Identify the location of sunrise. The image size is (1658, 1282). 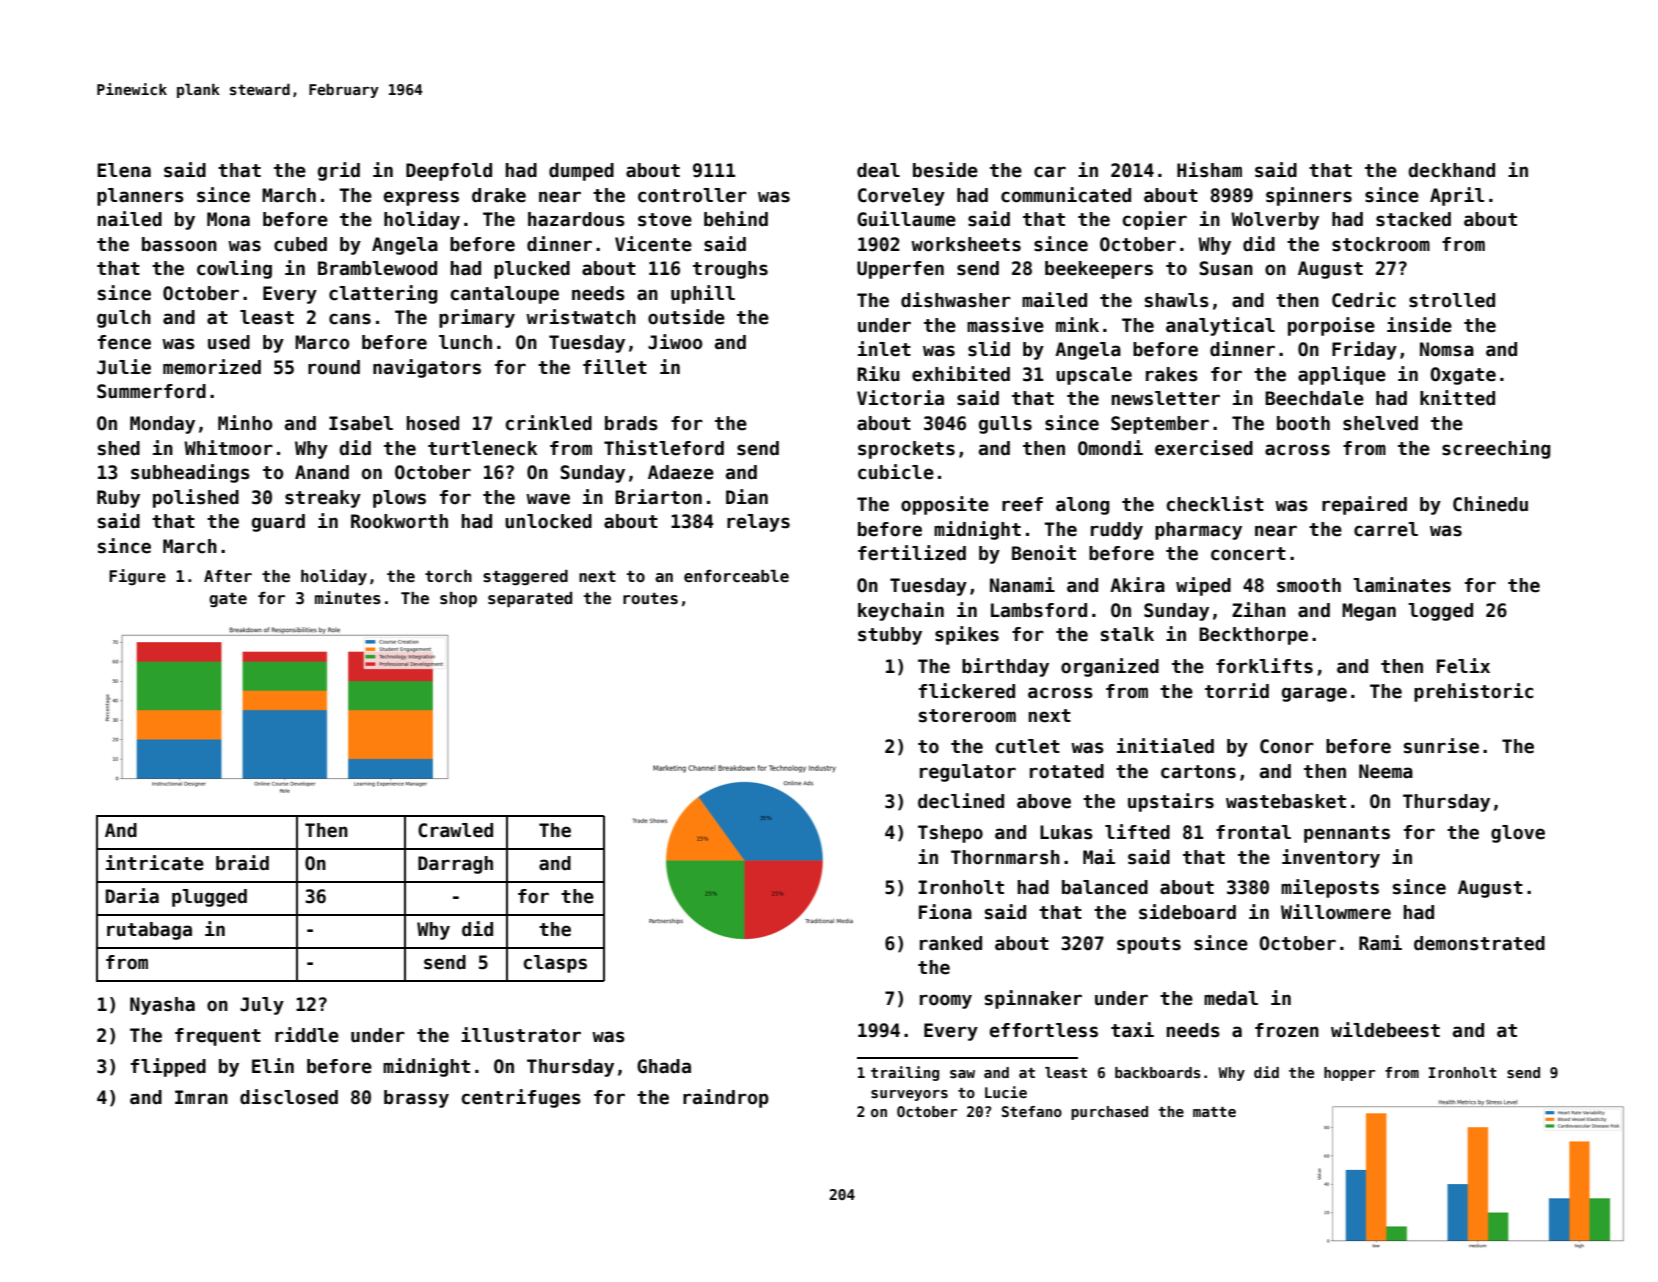
(1441, 746).
